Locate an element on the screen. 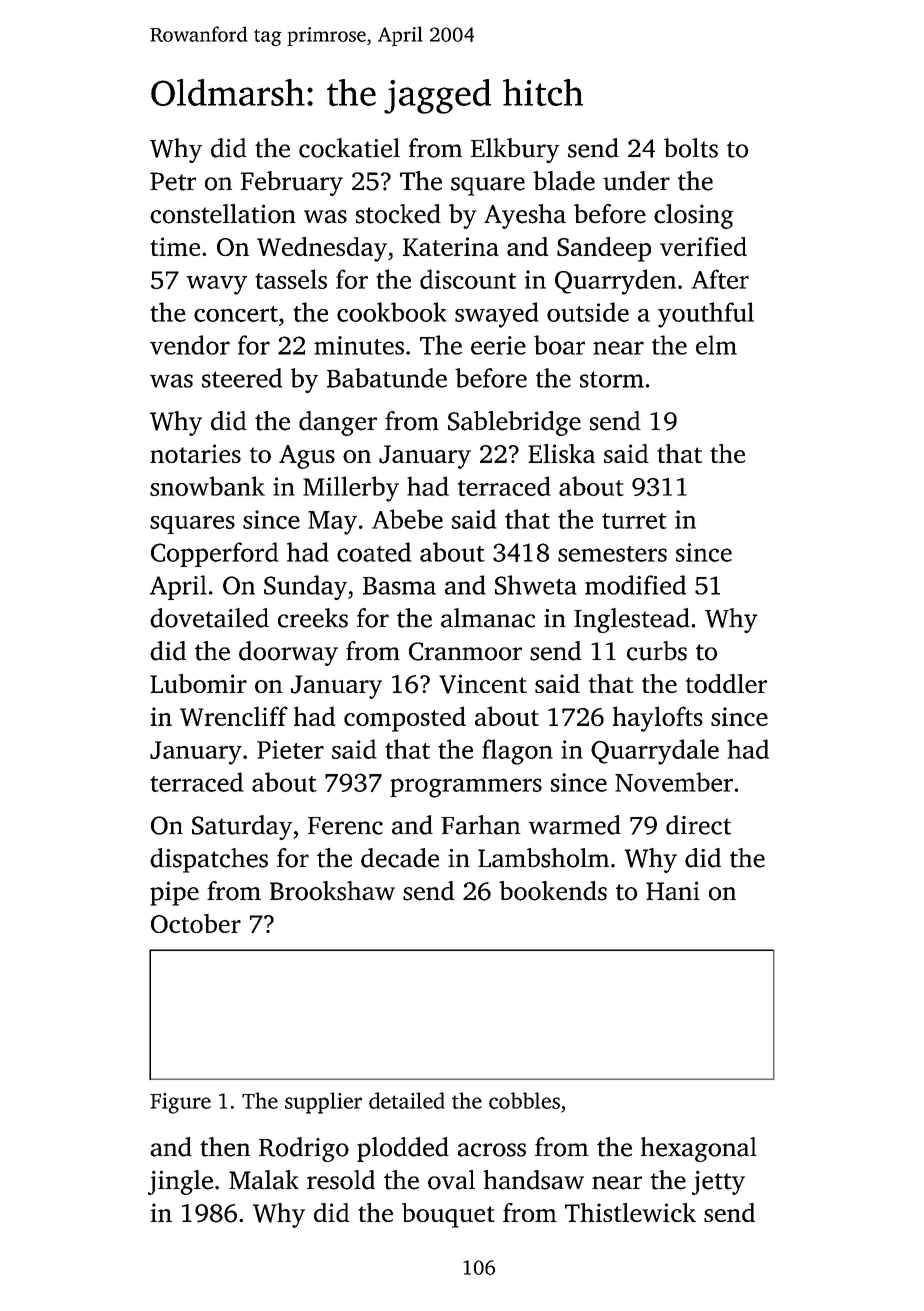  steered is located at coordinates (242, 378).
